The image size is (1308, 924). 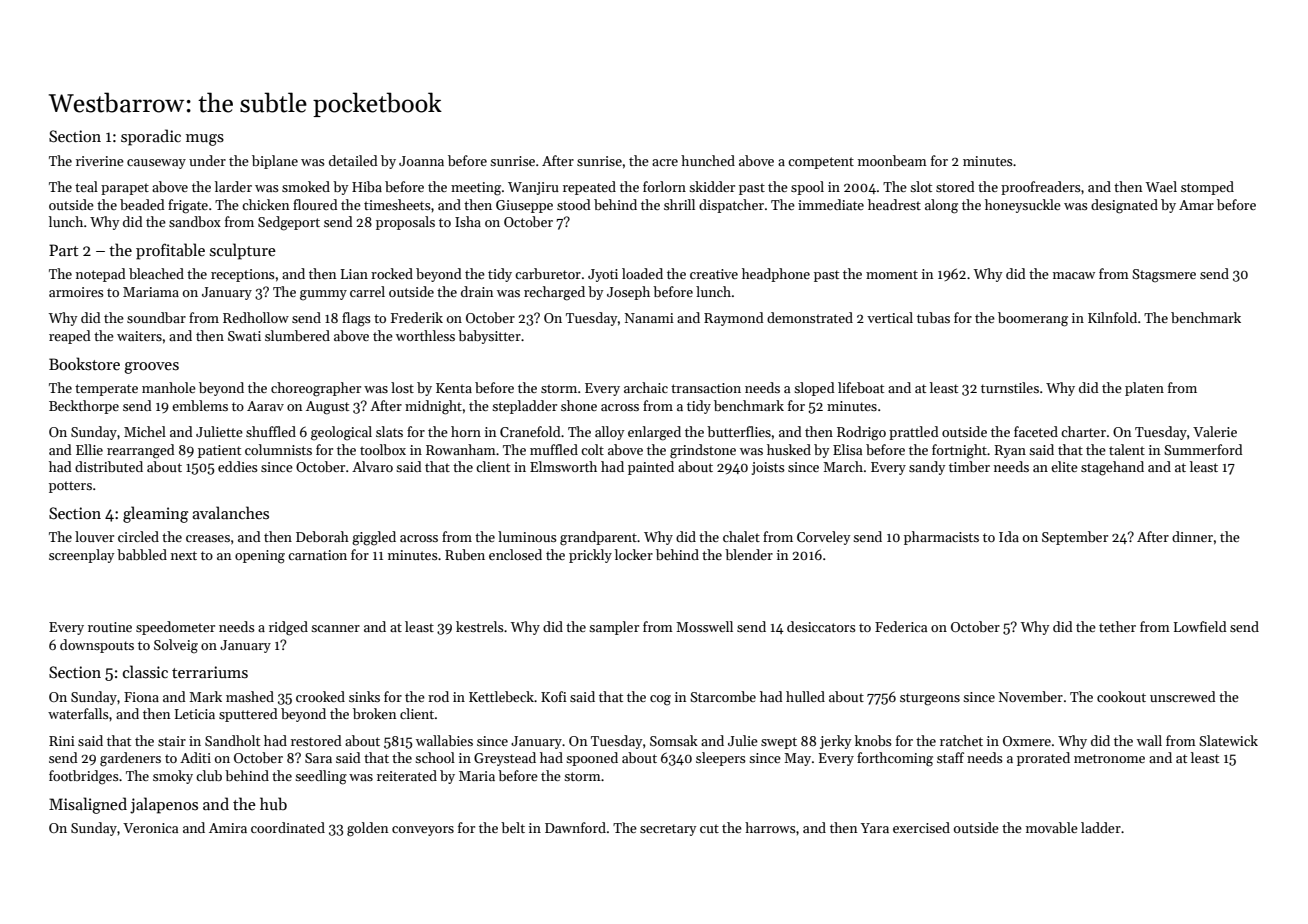 What do you see at coordinates (151, 137) in the screenshot?
I see `sporadic` at bounding box center [151, 137].
